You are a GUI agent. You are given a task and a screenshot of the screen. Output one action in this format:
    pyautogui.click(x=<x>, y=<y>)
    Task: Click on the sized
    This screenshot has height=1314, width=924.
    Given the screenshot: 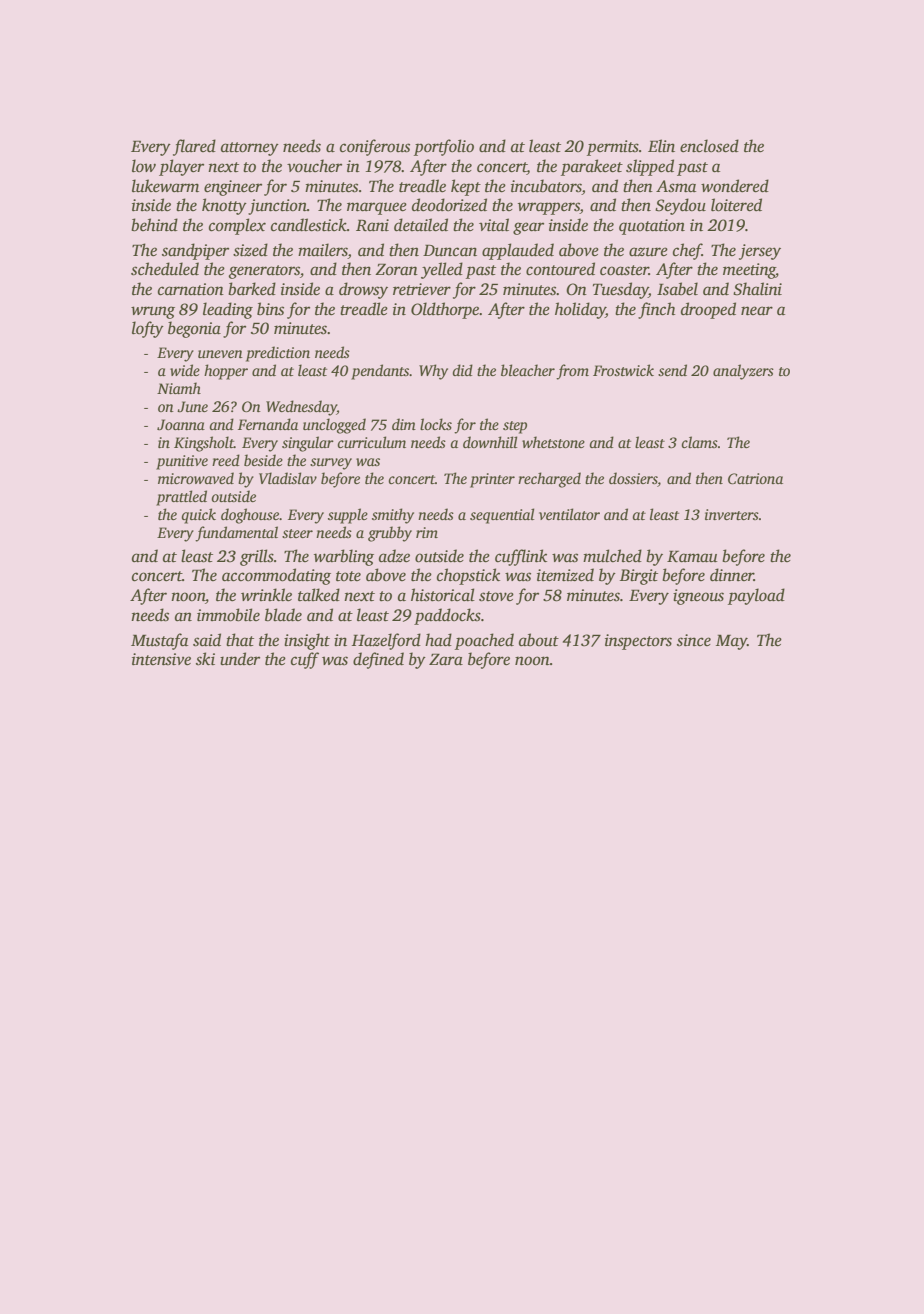 What is the action you would take?
    pyautogui.click(x=250, y=250)
